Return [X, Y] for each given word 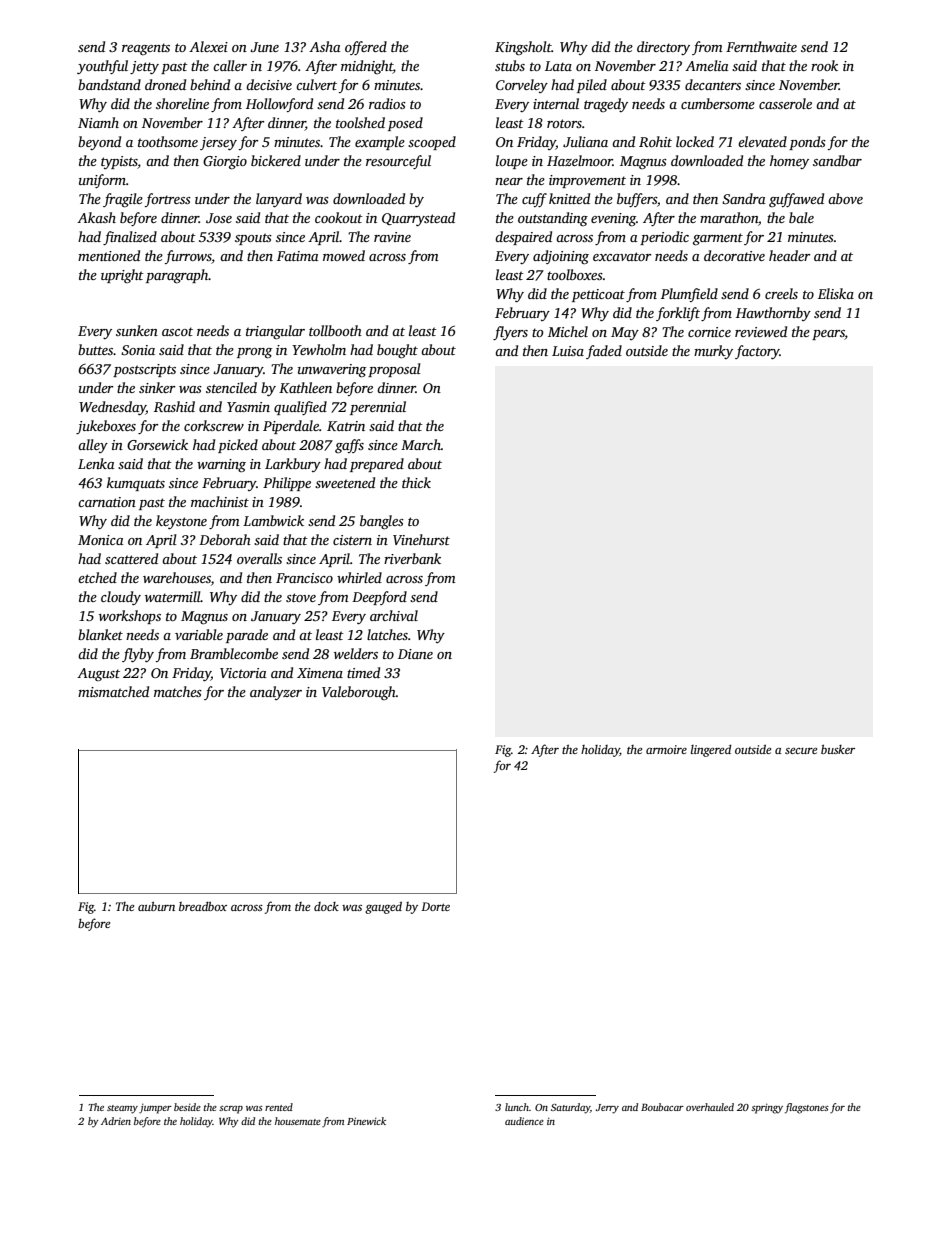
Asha [325, 46]
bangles [382, 522]
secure [801, 751]
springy [767, 1108]
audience [524, 1121]
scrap [231, 1110]
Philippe [287, 484]
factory [757, 352]
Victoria [243, 673]
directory [663, 48]
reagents [146, 49]
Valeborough [359, 693]
